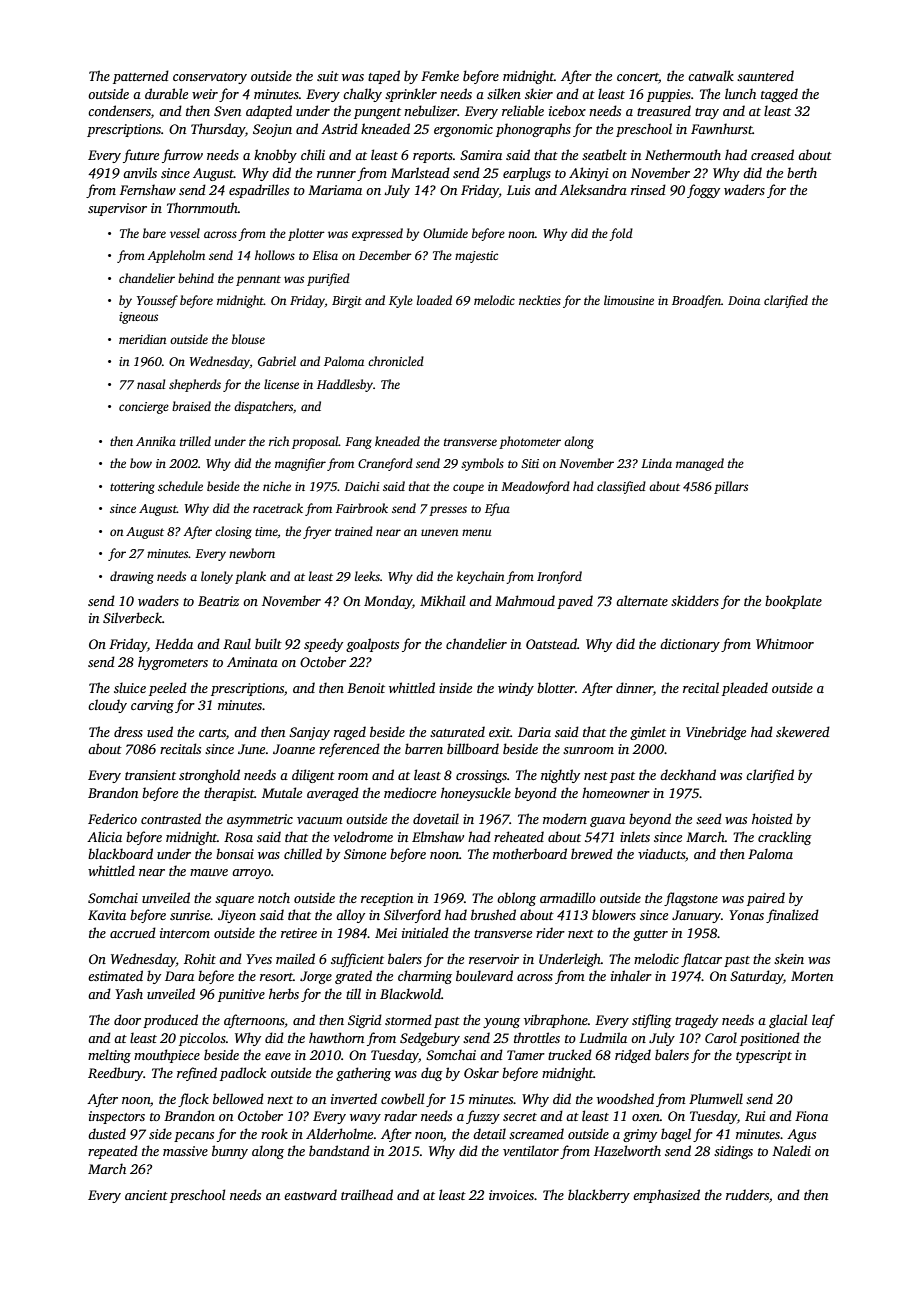  Describe the element at coordinates (481, 776) in the screenshot. I see `crossings` at that location.
